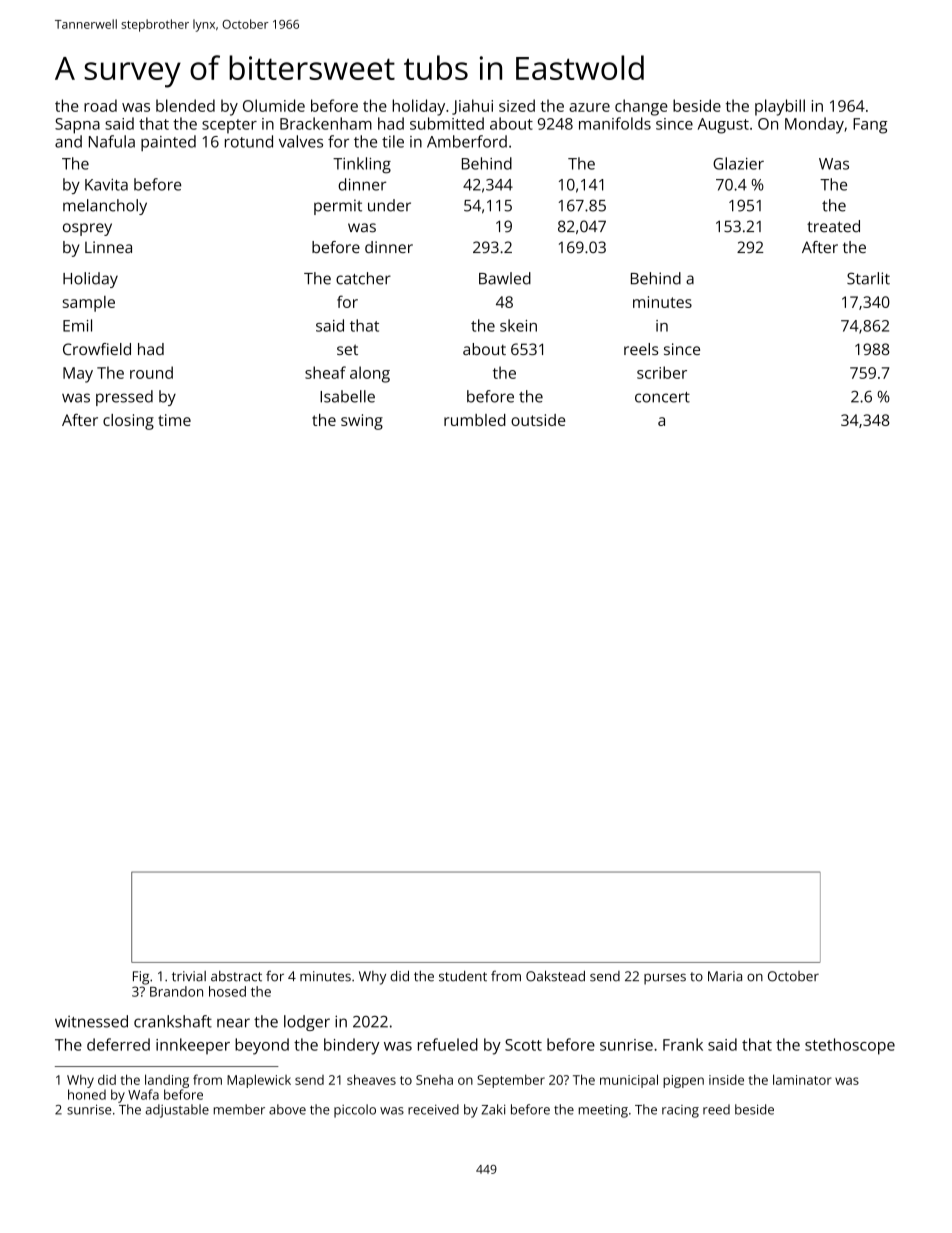 The height and width of the screenshot is (1233, 952). What do you see at coordinates (538, 420) in the screenshot?
I see `outside` at bounding box center [538, 420].
